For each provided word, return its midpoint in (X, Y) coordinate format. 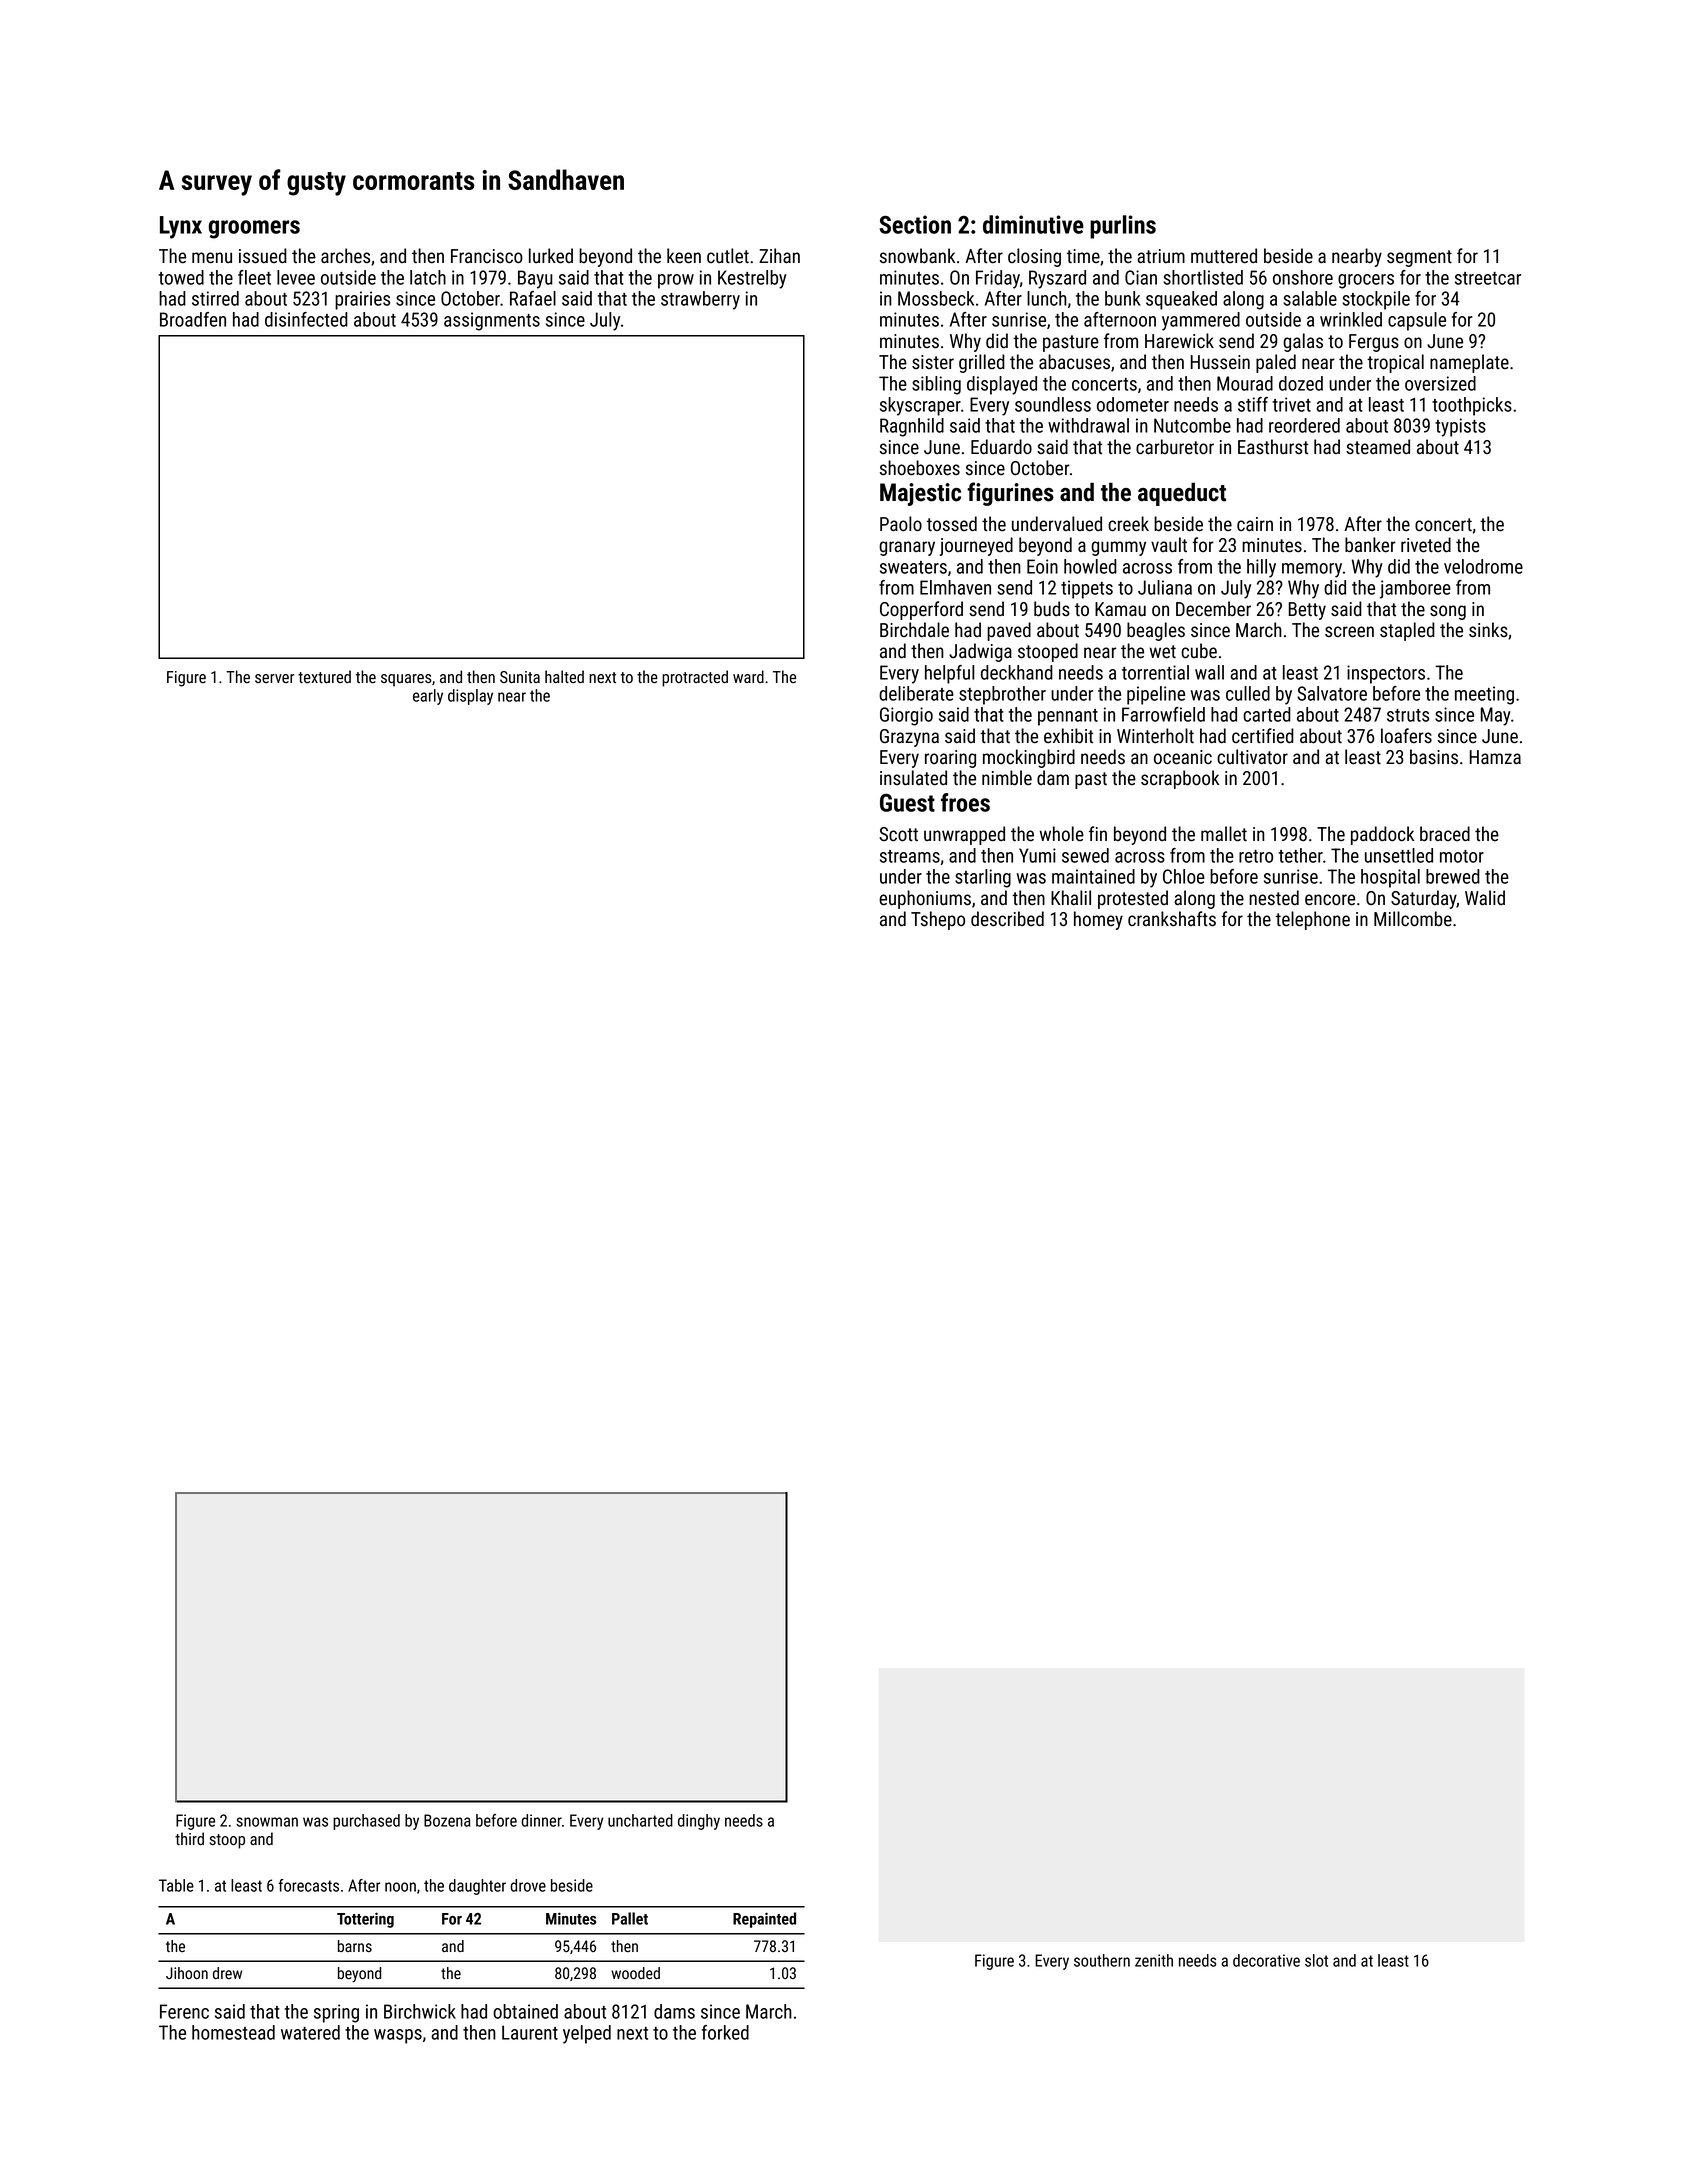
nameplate (1469, 363)
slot (1316, 1960)
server (274, 678)
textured (324, 677)
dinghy (699, 1822)
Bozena (447, 1820)
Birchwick (420, 2011)
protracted (695, 678)
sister (933, 362)
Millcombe (1413, 919)
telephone (1313, 920)
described (1007, 919)
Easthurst (1273, 447)
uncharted (640, 1820)
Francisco (487, 256)
